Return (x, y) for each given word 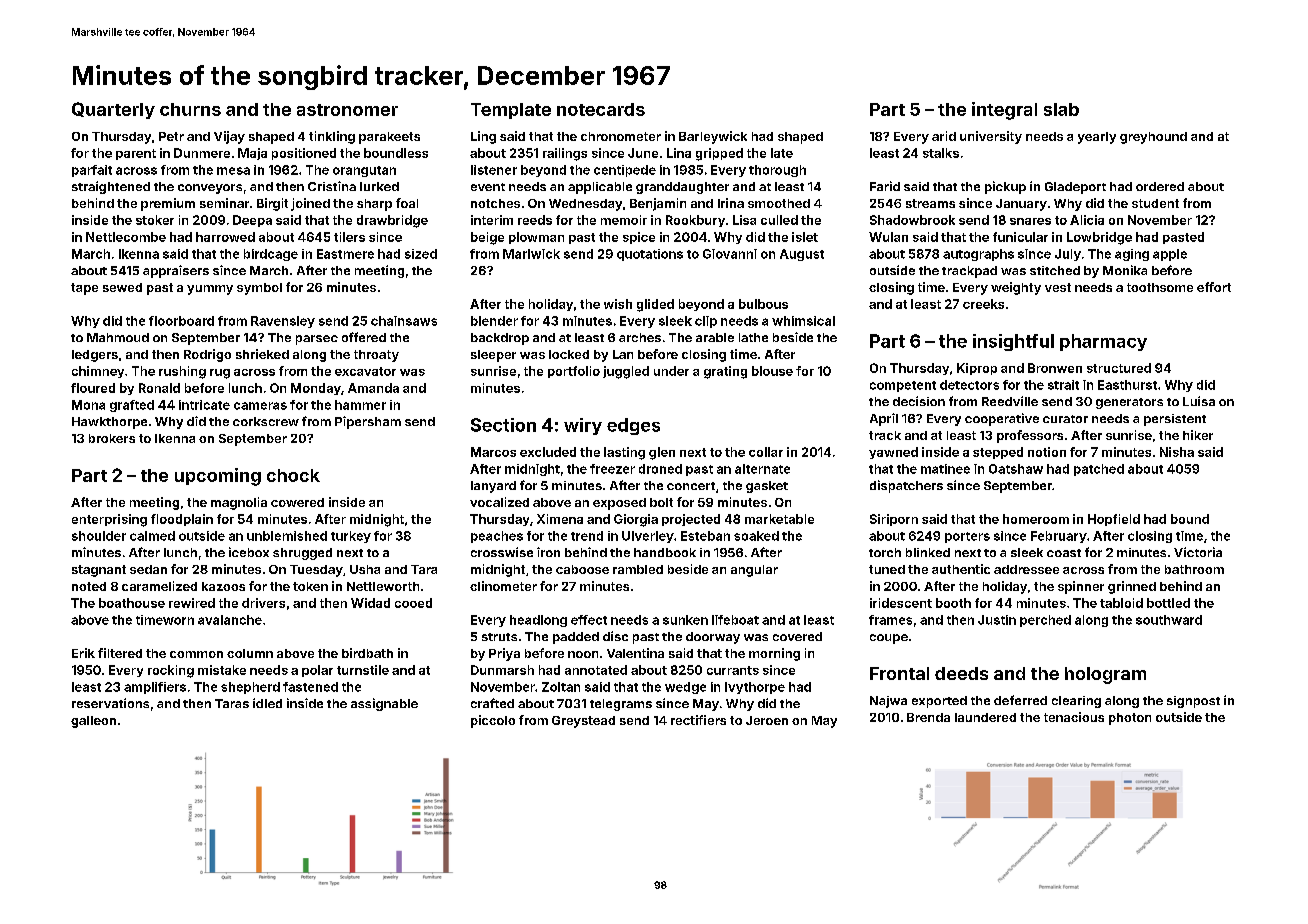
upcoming (218, 477)
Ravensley (283, 322)
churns (190, 109)
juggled (626, 372)
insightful (1013, 342)
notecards (601, 109)
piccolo (493, 721)
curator (1065, 419)
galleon (93, 722)
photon (1130, 719)
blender (494, 321)
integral (1004, 111)
